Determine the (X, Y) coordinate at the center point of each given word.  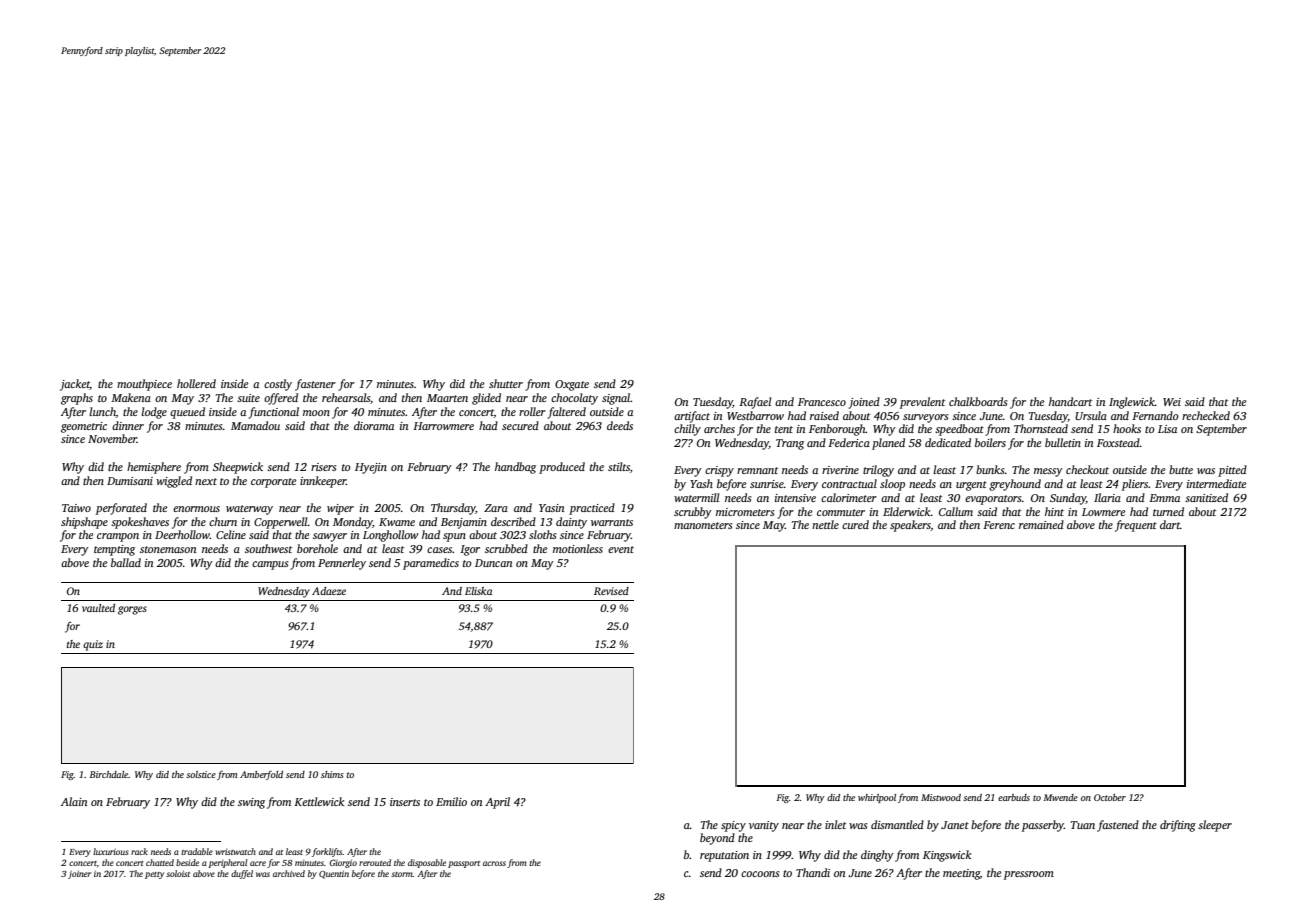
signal (616, 399)
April (497, 803)
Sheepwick (238, 468)
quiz (93, 645)
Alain (74, 801)
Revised (611, 591)
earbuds (1014, 797)
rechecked (1206, 415)
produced (562, 468)
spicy (733, 826)
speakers (910, 526)
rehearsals (346, 397)
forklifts (327, 852)
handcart (1070, 401)
